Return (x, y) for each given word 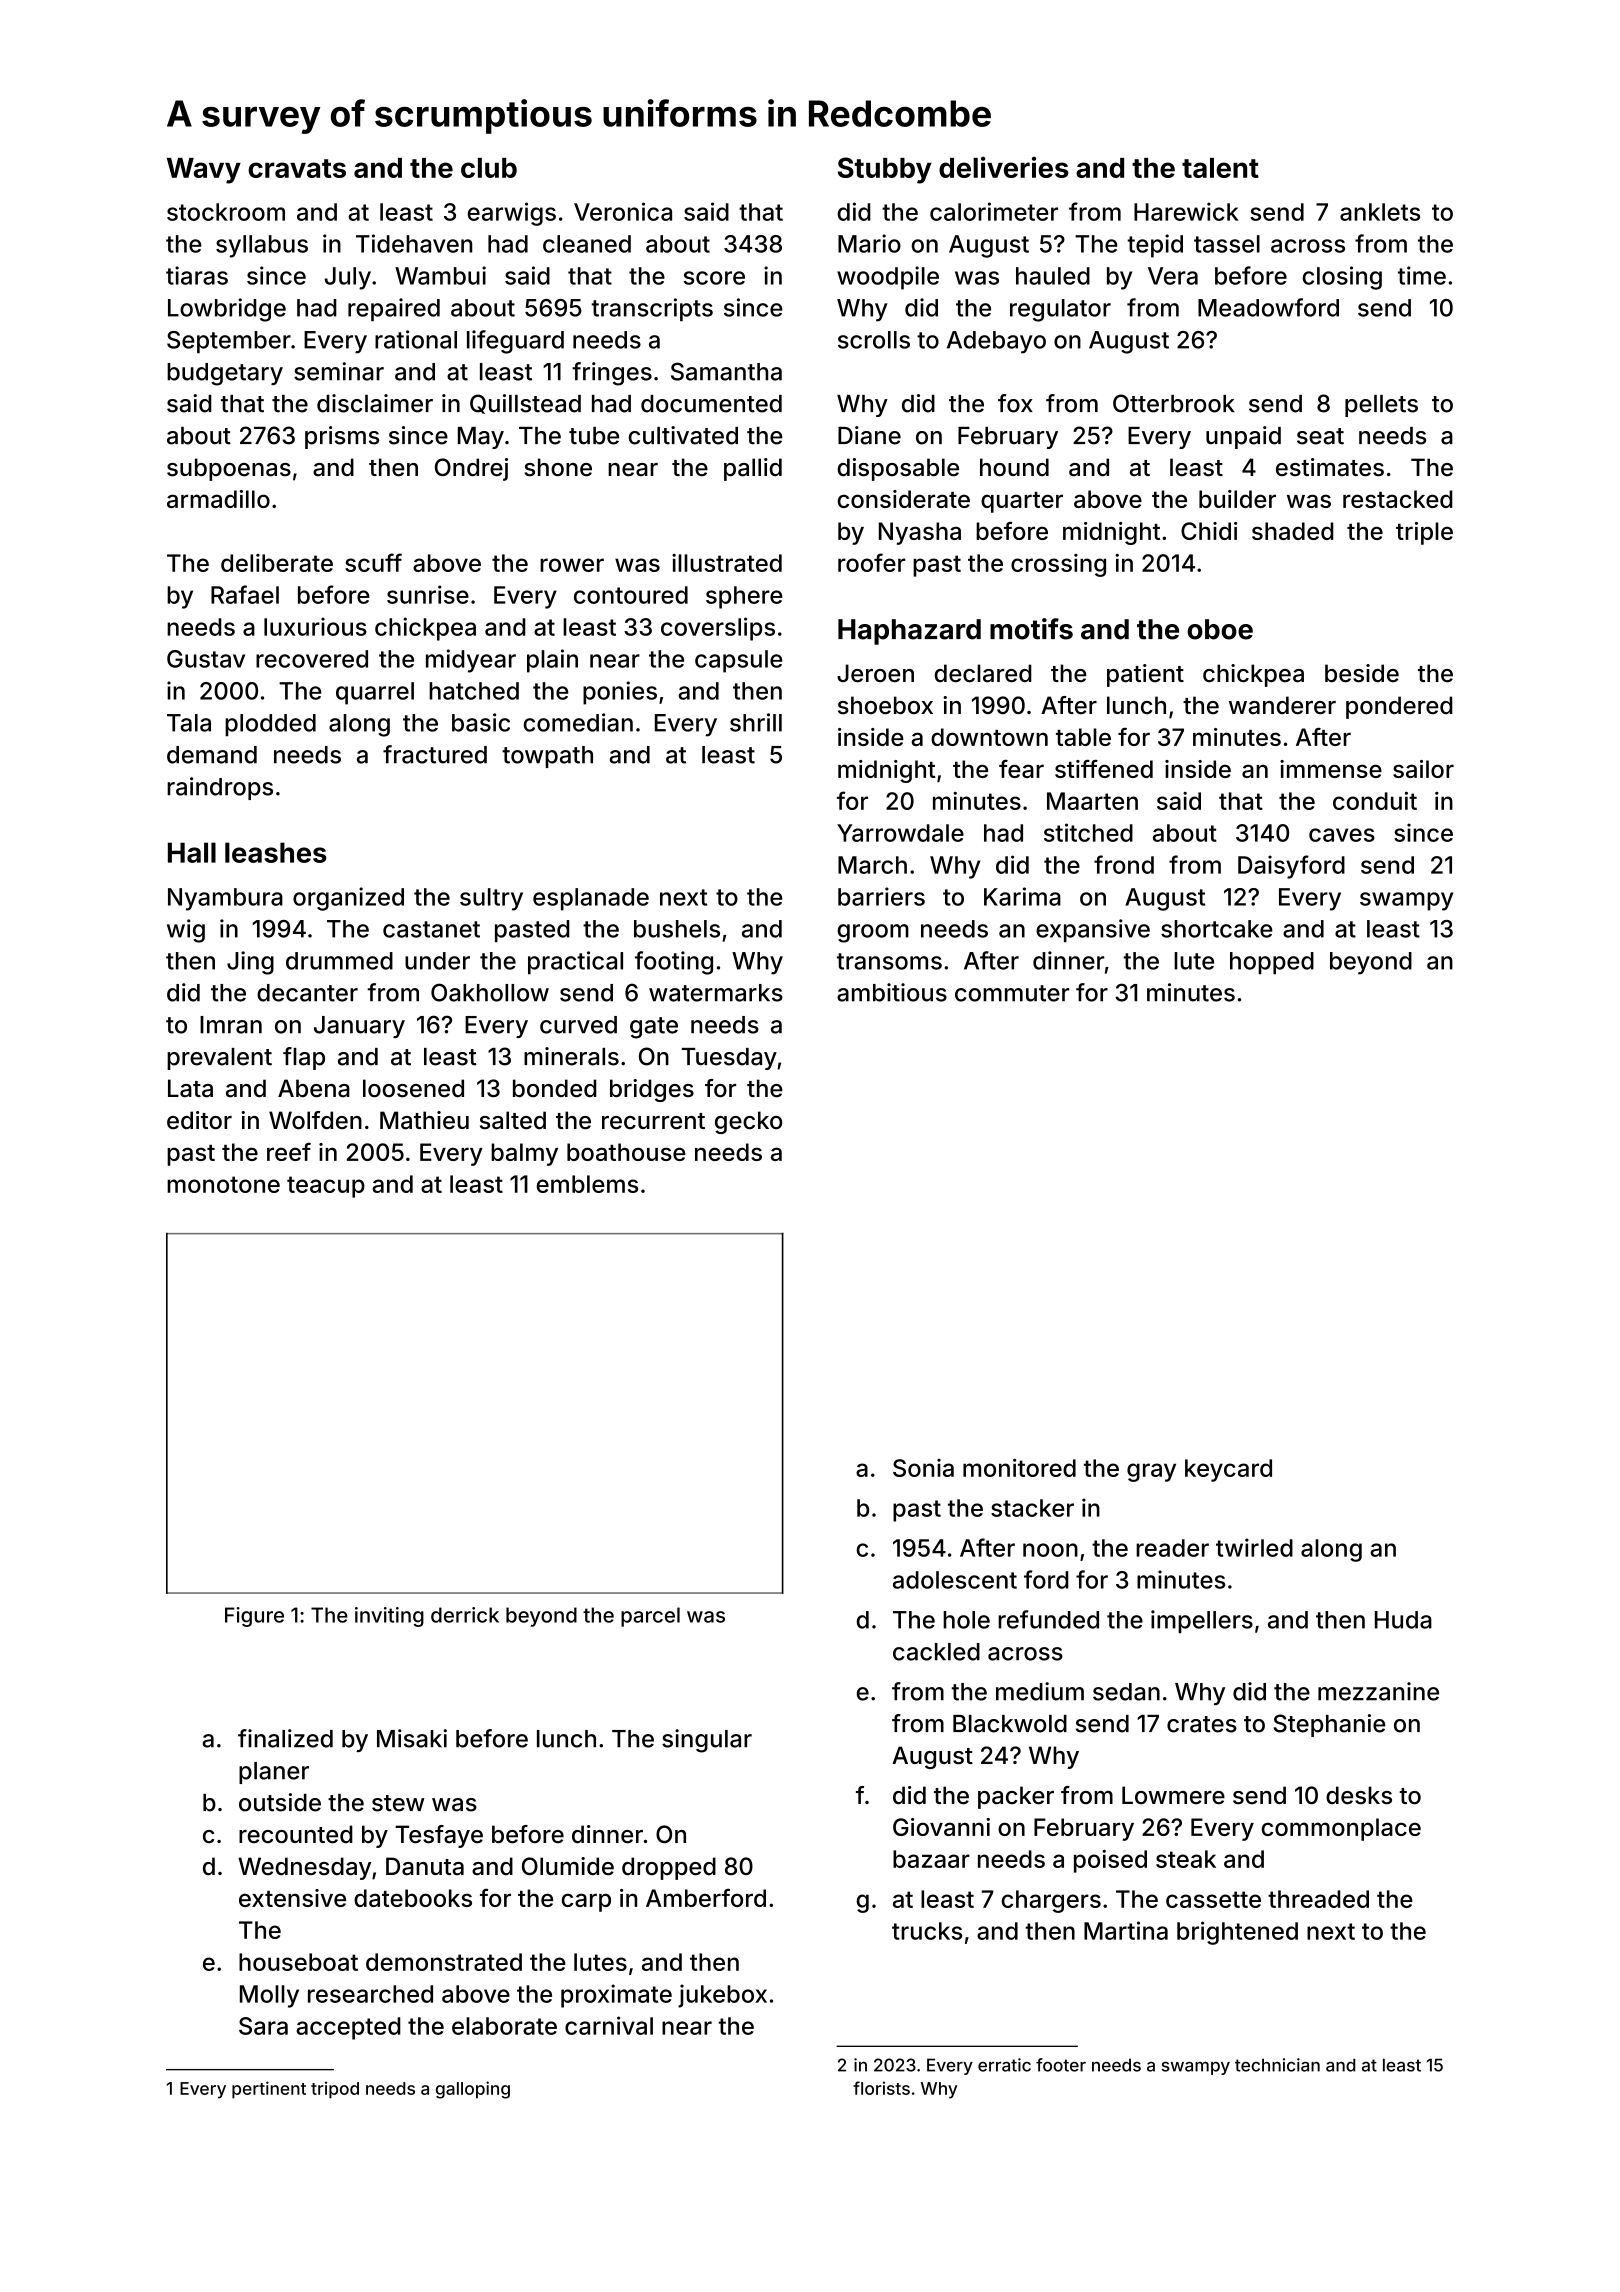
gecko (749, 1122)
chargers (1051, 1901)
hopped (1272, 963)
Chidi (1209, 531)
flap (304, 1058)
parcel (650, 1617)
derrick (465, 1615)
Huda (1403, 1620)
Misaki (412, 1738)
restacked (1398, 499)
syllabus (262, 246)
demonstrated (444, 1962)
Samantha (726, 371)
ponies (620, 693)
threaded (1318, 1899)
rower (572, 565)
